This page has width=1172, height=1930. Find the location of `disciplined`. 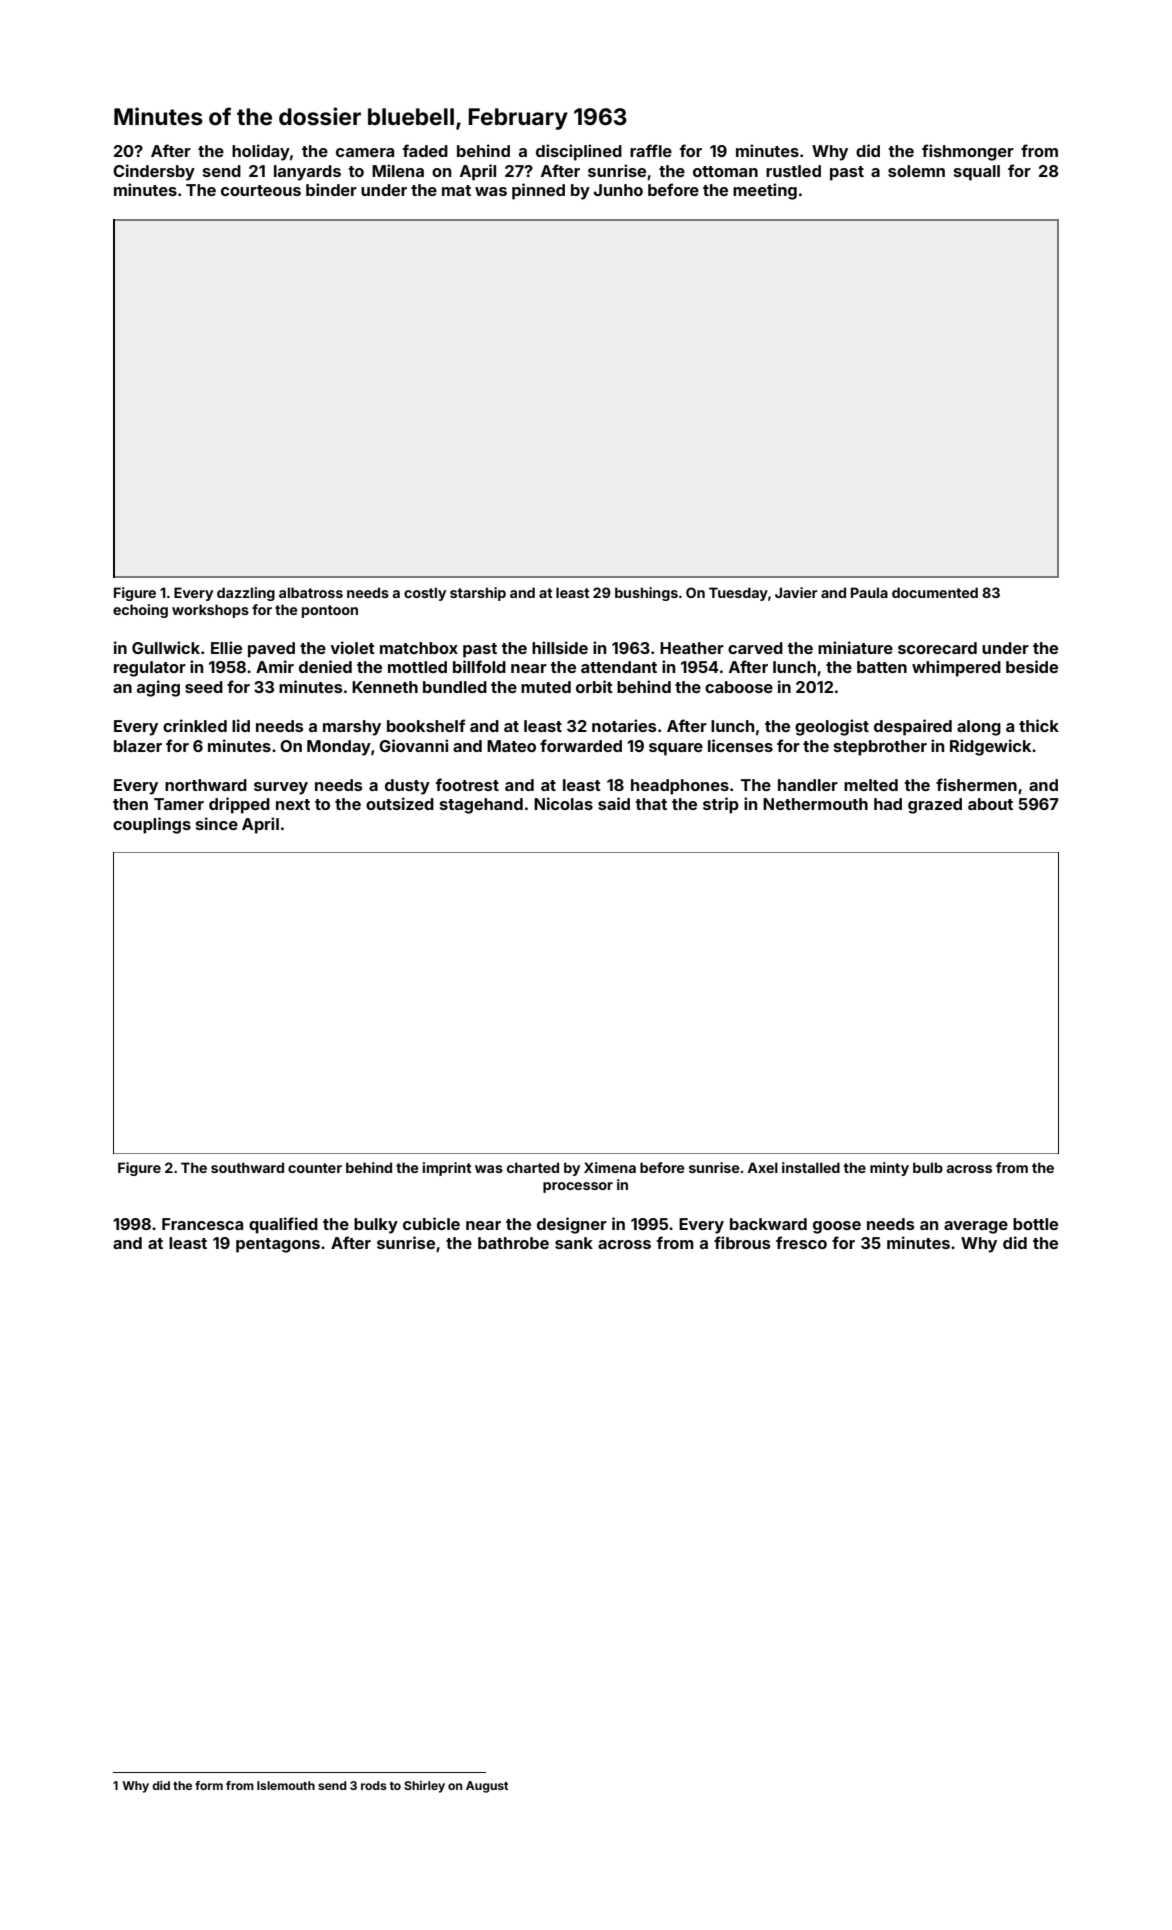

disciplined is located at coordinates (579, 152).
